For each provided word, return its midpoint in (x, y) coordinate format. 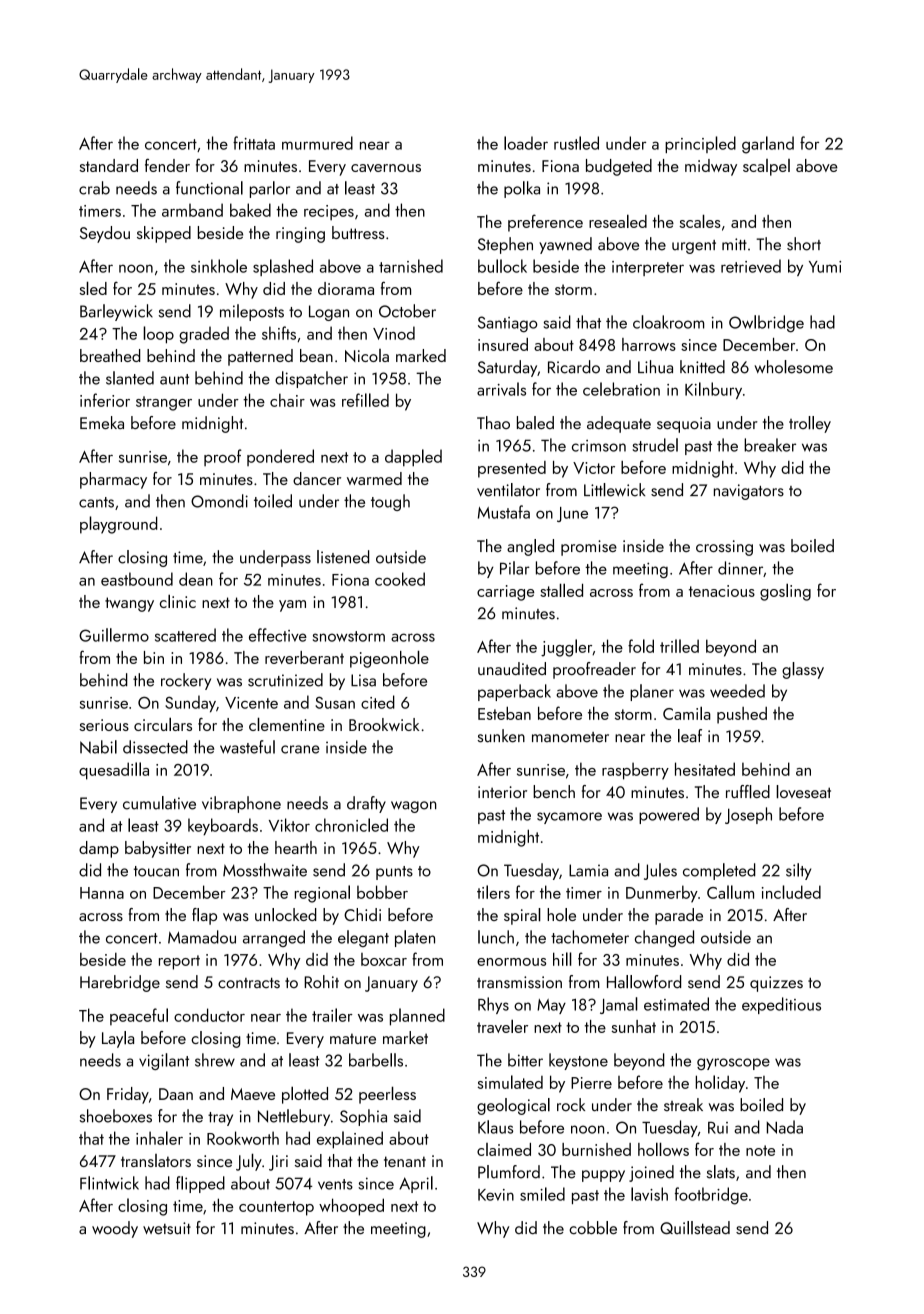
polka (522, 189)
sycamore (569, 818)
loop (158, 335)
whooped (351, 1207)
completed (719, 871)
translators (156, 1160)
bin (154, 657)
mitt (734, 244)
